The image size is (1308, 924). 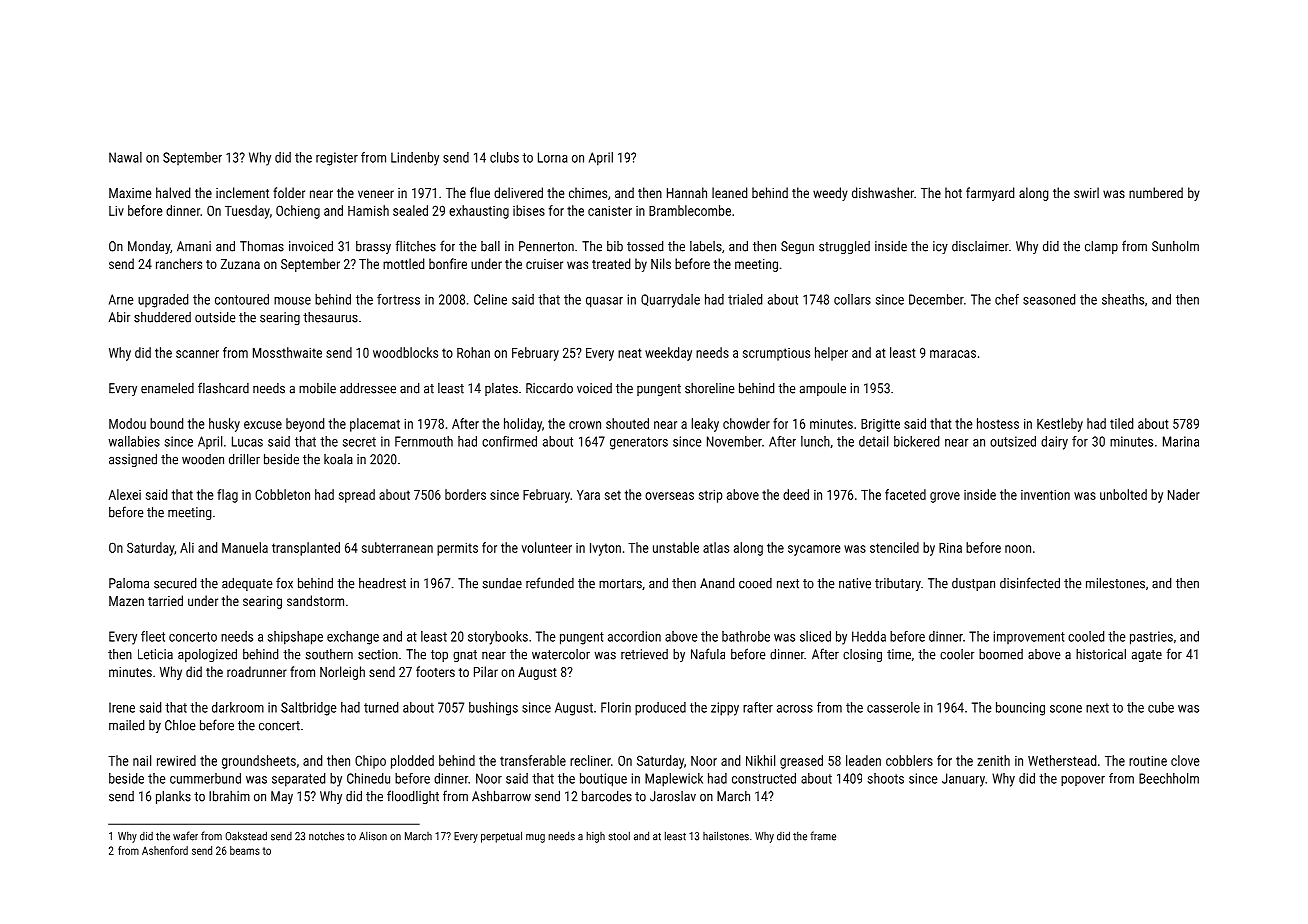 What do you see at coordinates (247, 212) in the image?
I see `Tuesday` at bounding box center [247, 212].
